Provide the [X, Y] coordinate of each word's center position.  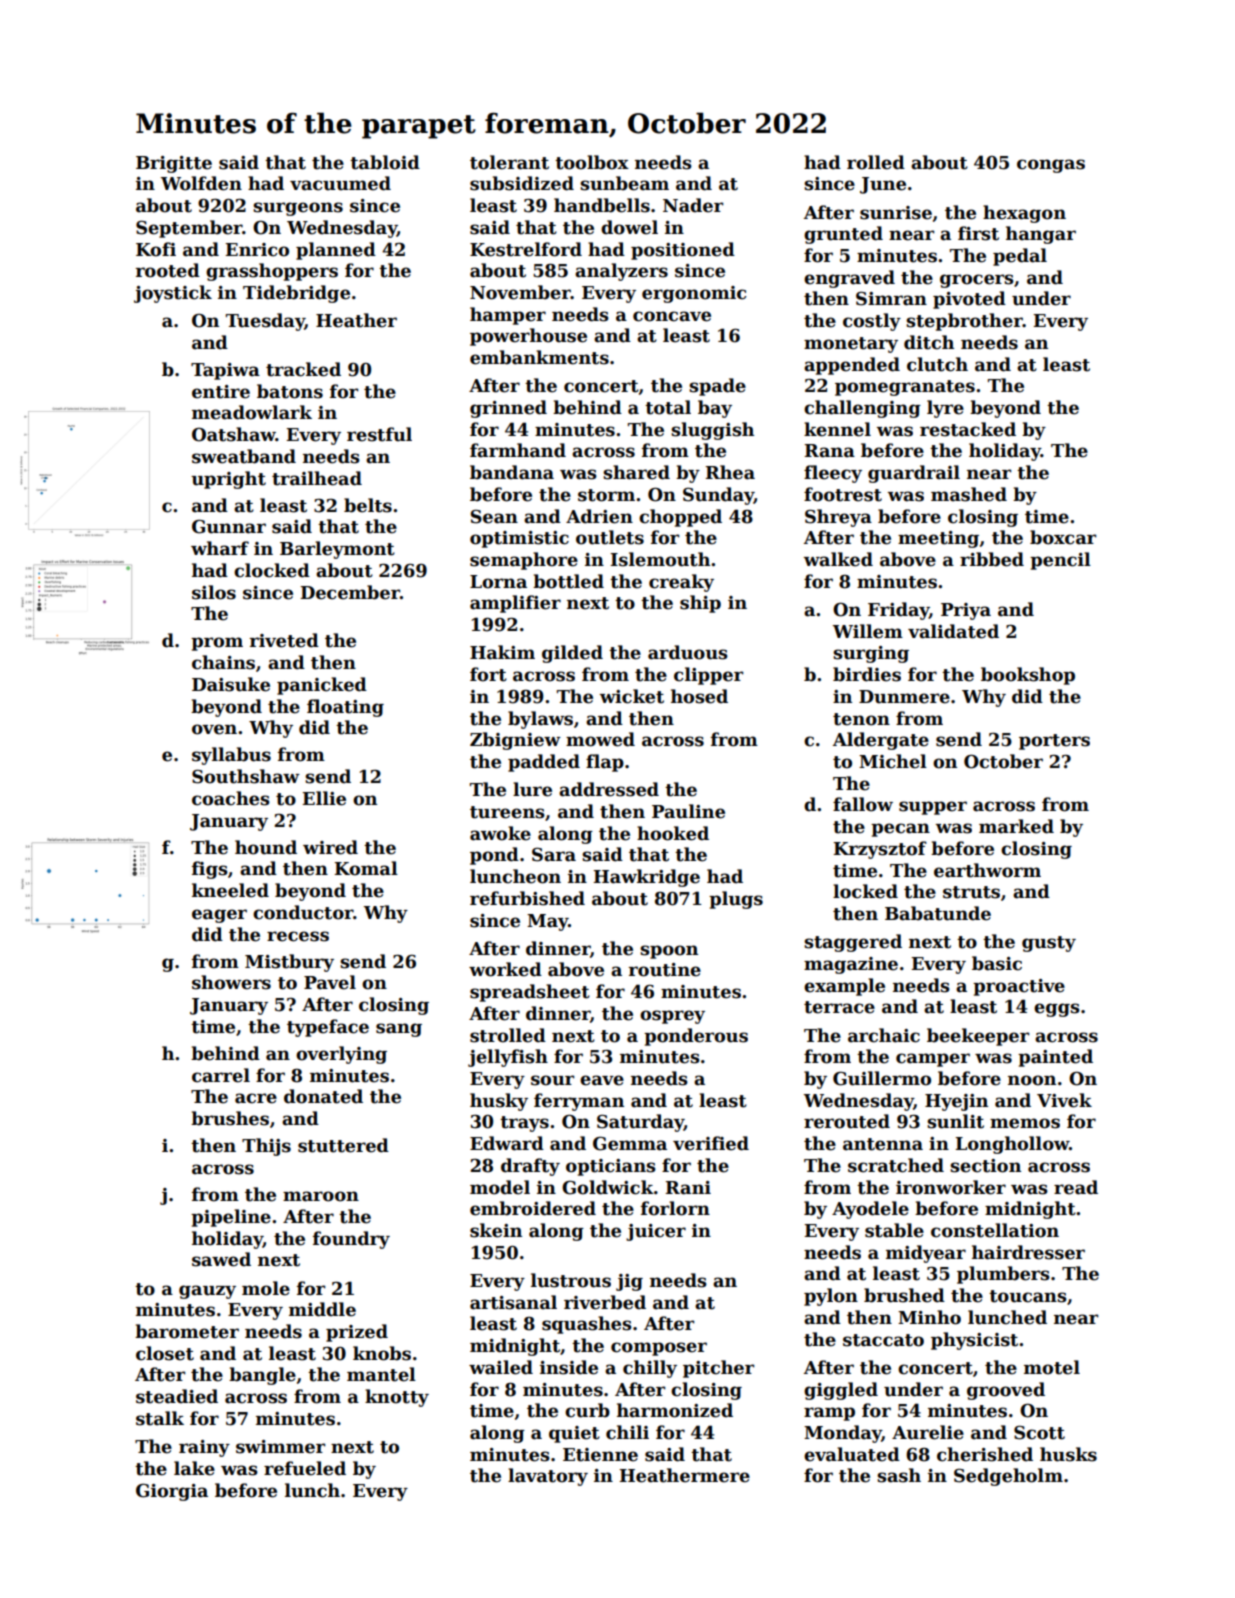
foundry [351, 1240]
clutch [937, 364]
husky [499, 1102]
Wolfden [201, 183]
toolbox [592, 162]
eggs [1057, 1010]
